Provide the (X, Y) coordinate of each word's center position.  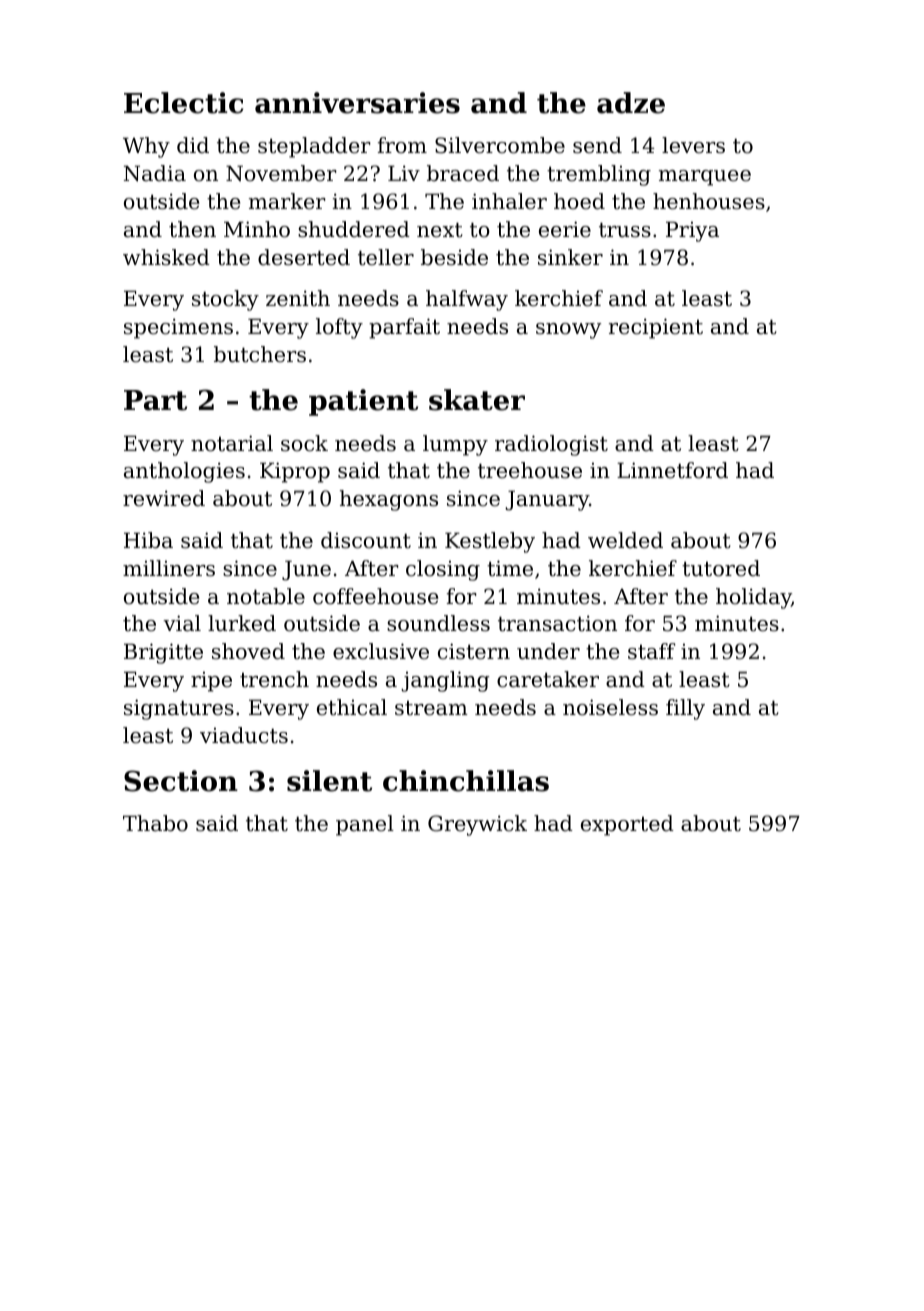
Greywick (477, 825)
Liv (404, 173)
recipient (656, 328)
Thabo (155, 823)
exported (627, 825)
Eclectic (183, 103)
